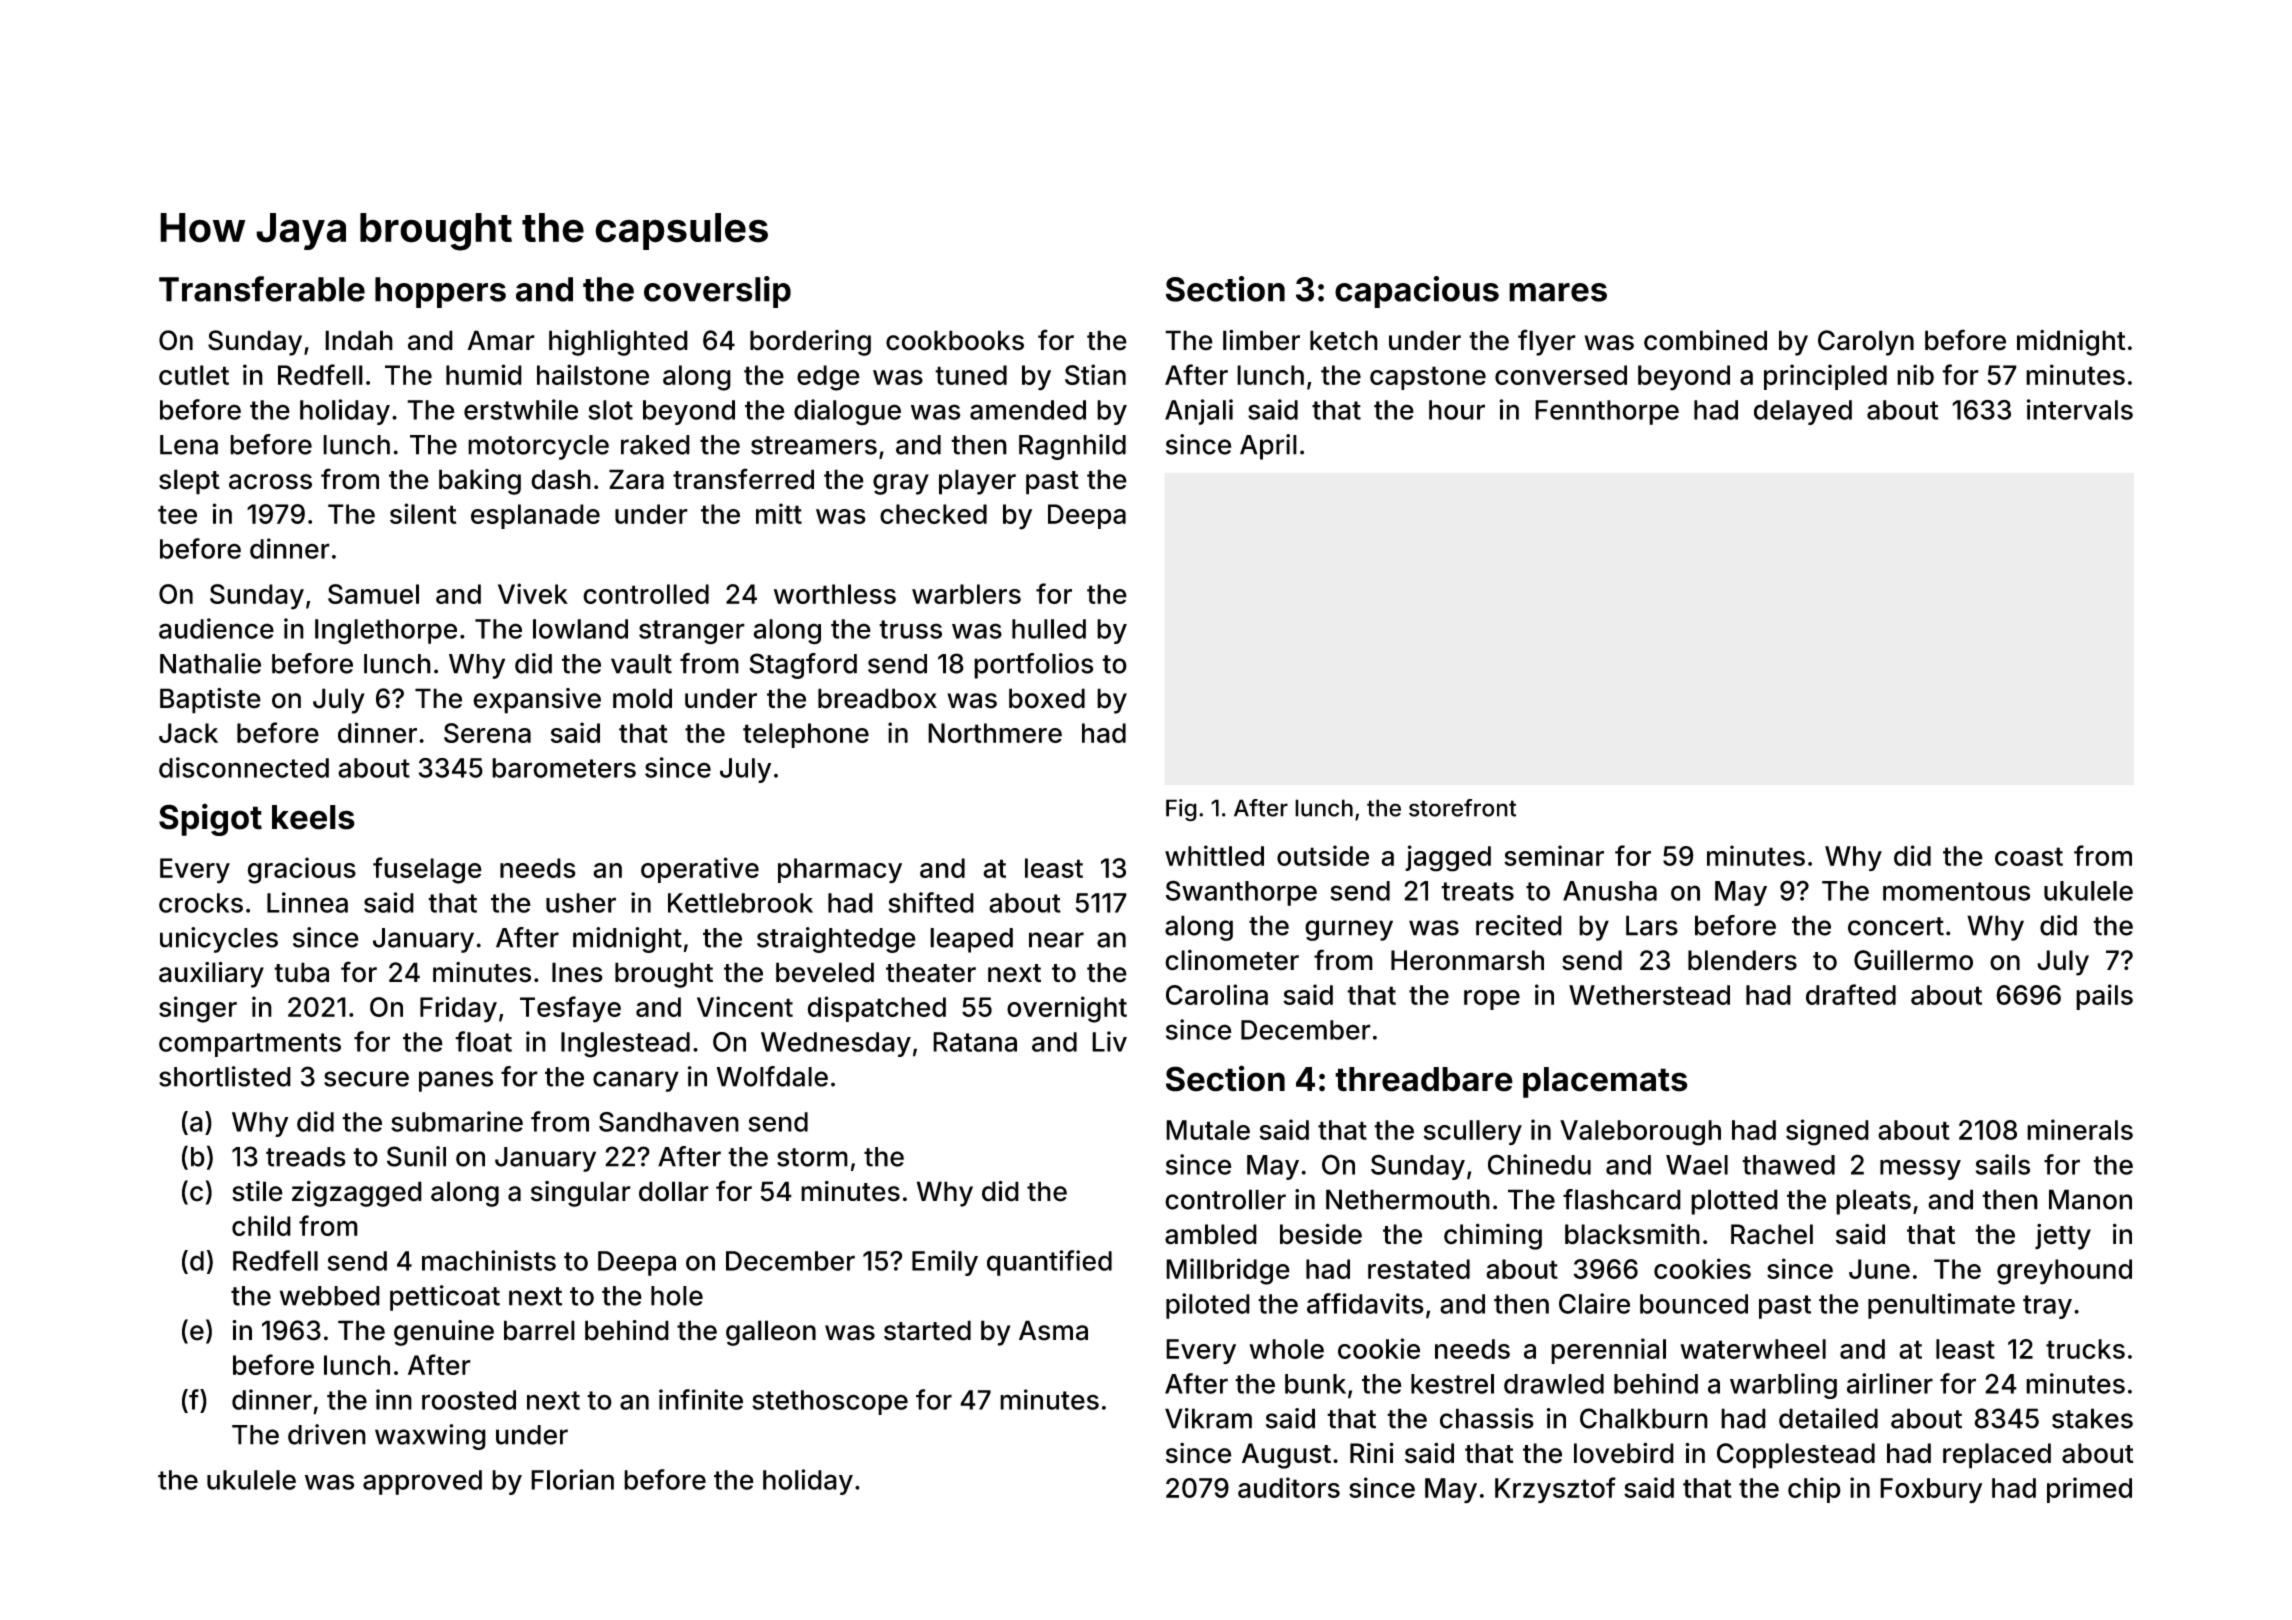 The width and height of the document is (2292, 1620). What do you see at coordinates (422, 1482) in the document?
I see `approved` at bounding box center [422, 1482].
